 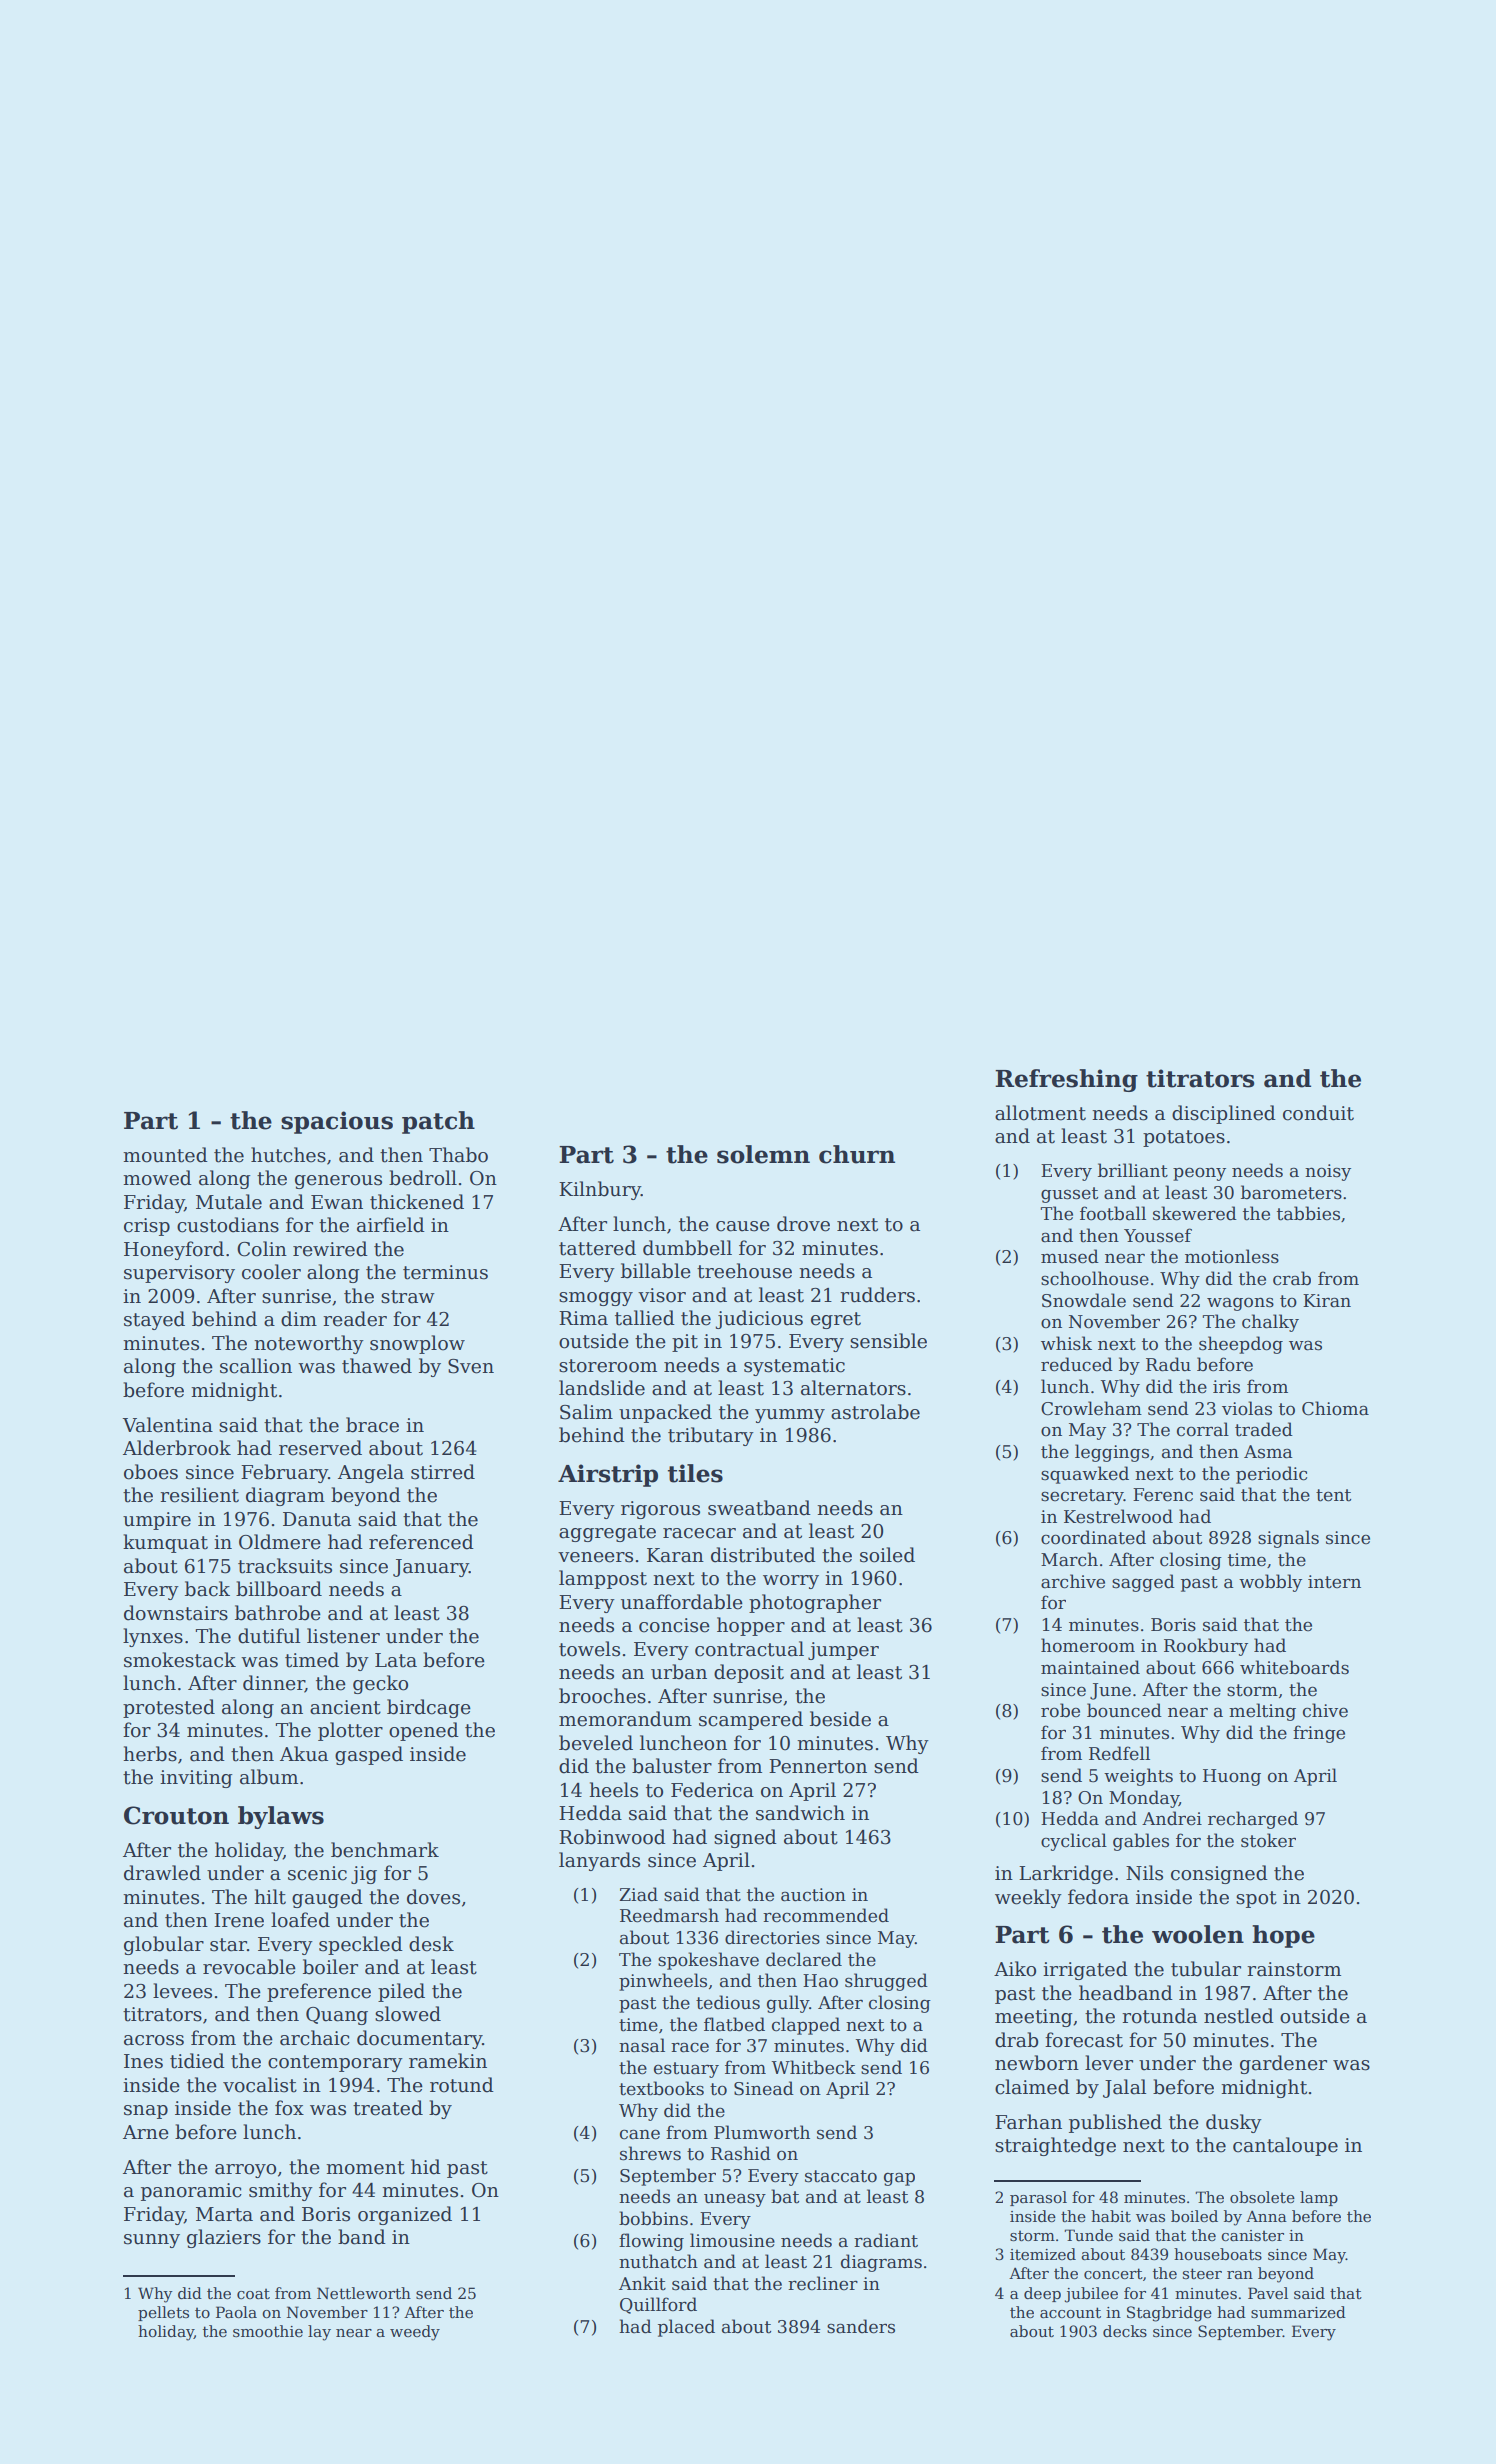 I want to click on summarized, so click(x=1298, y=2312).
